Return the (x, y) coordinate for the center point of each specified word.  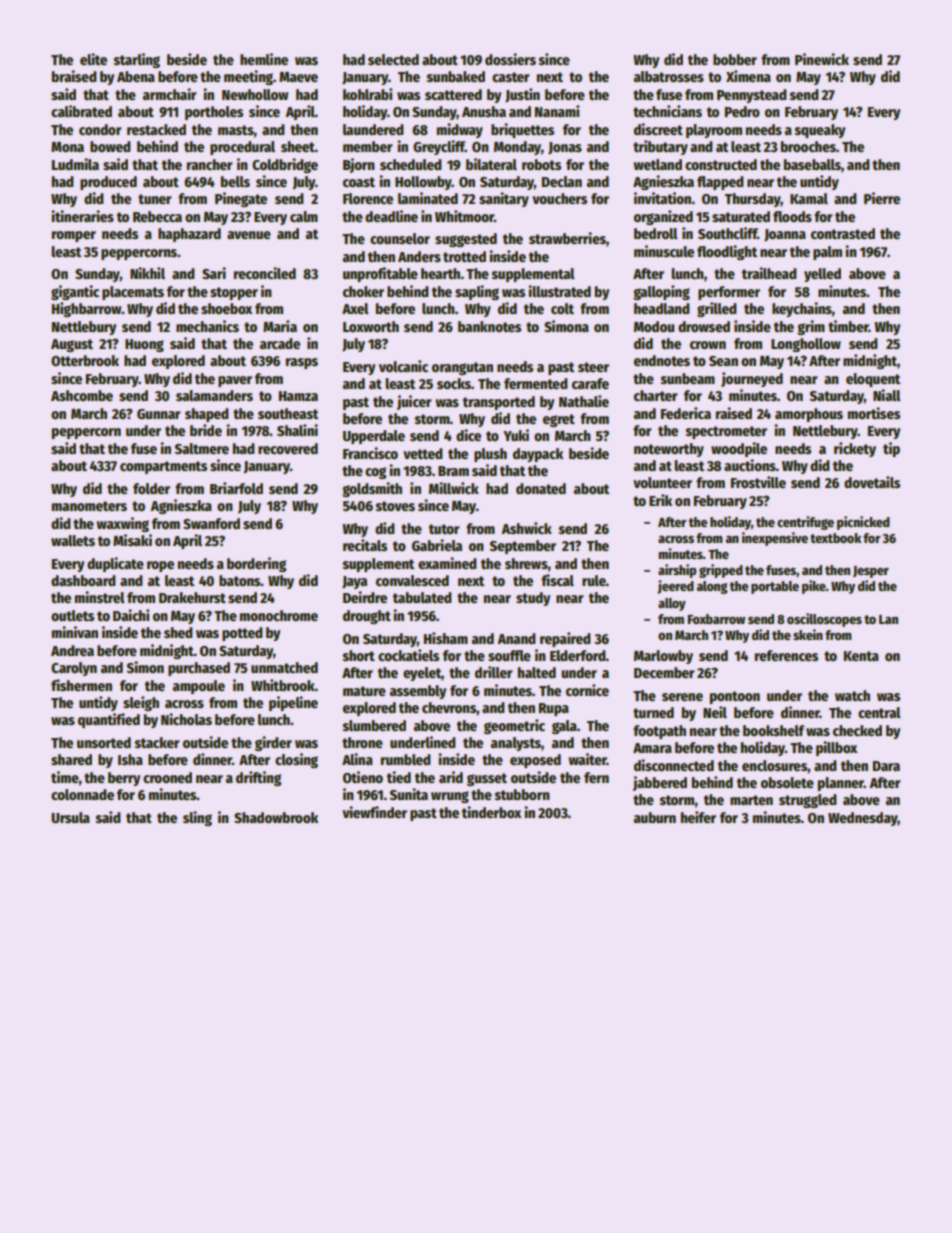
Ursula (70, 817)
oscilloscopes (824, 620)
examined (447, 563)
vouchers (559, 198)
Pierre (882, 198)
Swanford (211, 523)
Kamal (809, 198)
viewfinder (374, 812)
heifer (698, 817)
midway (460, 130)
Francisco (370, 453)
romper (74, 236)
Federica (686, 413)
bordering (257, 564)
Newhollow (255, 94)
